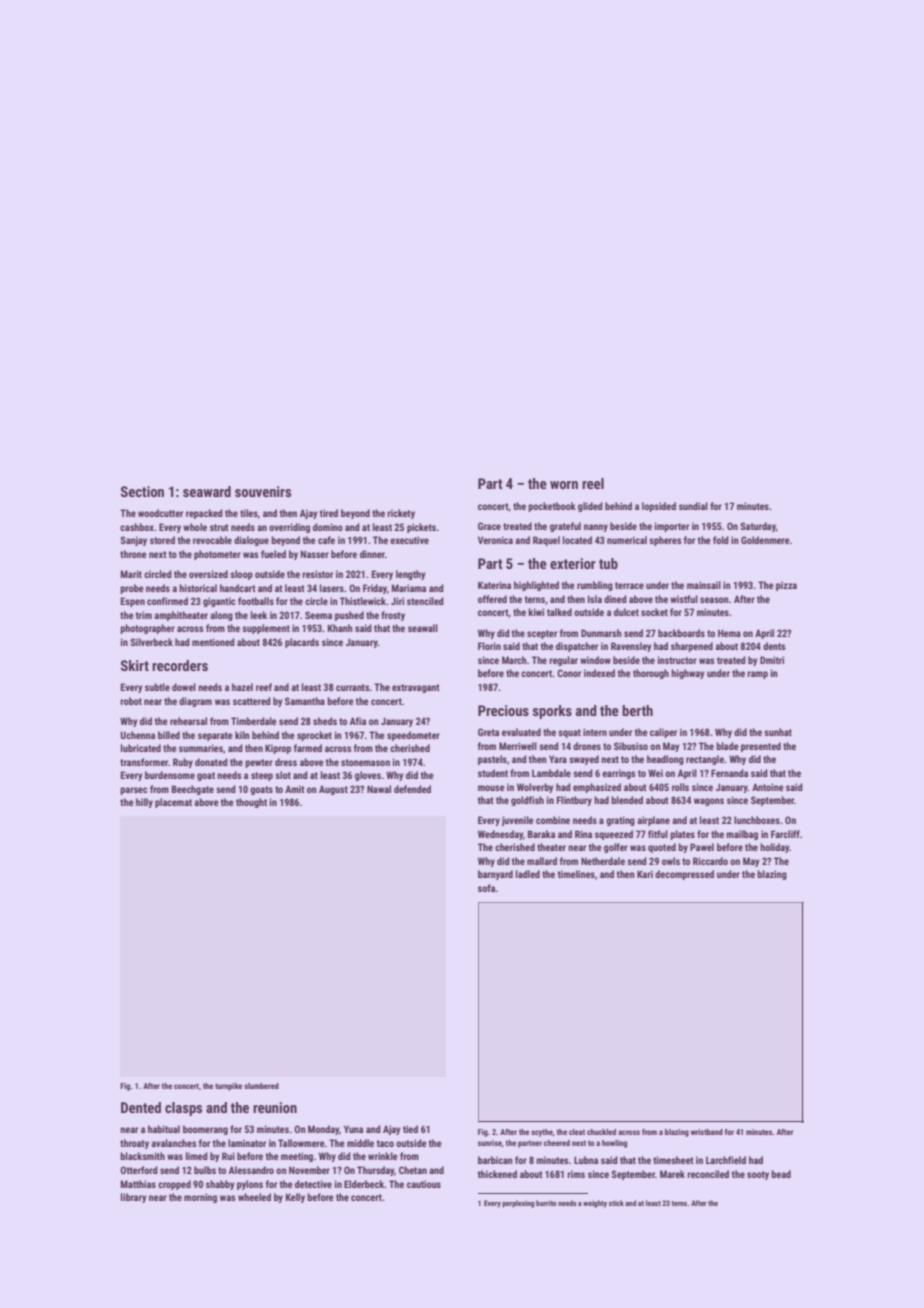  What do you see at coordinates (411, 575) in the screenshot?
I see `lengthy` at bounding box center [411, 575].
